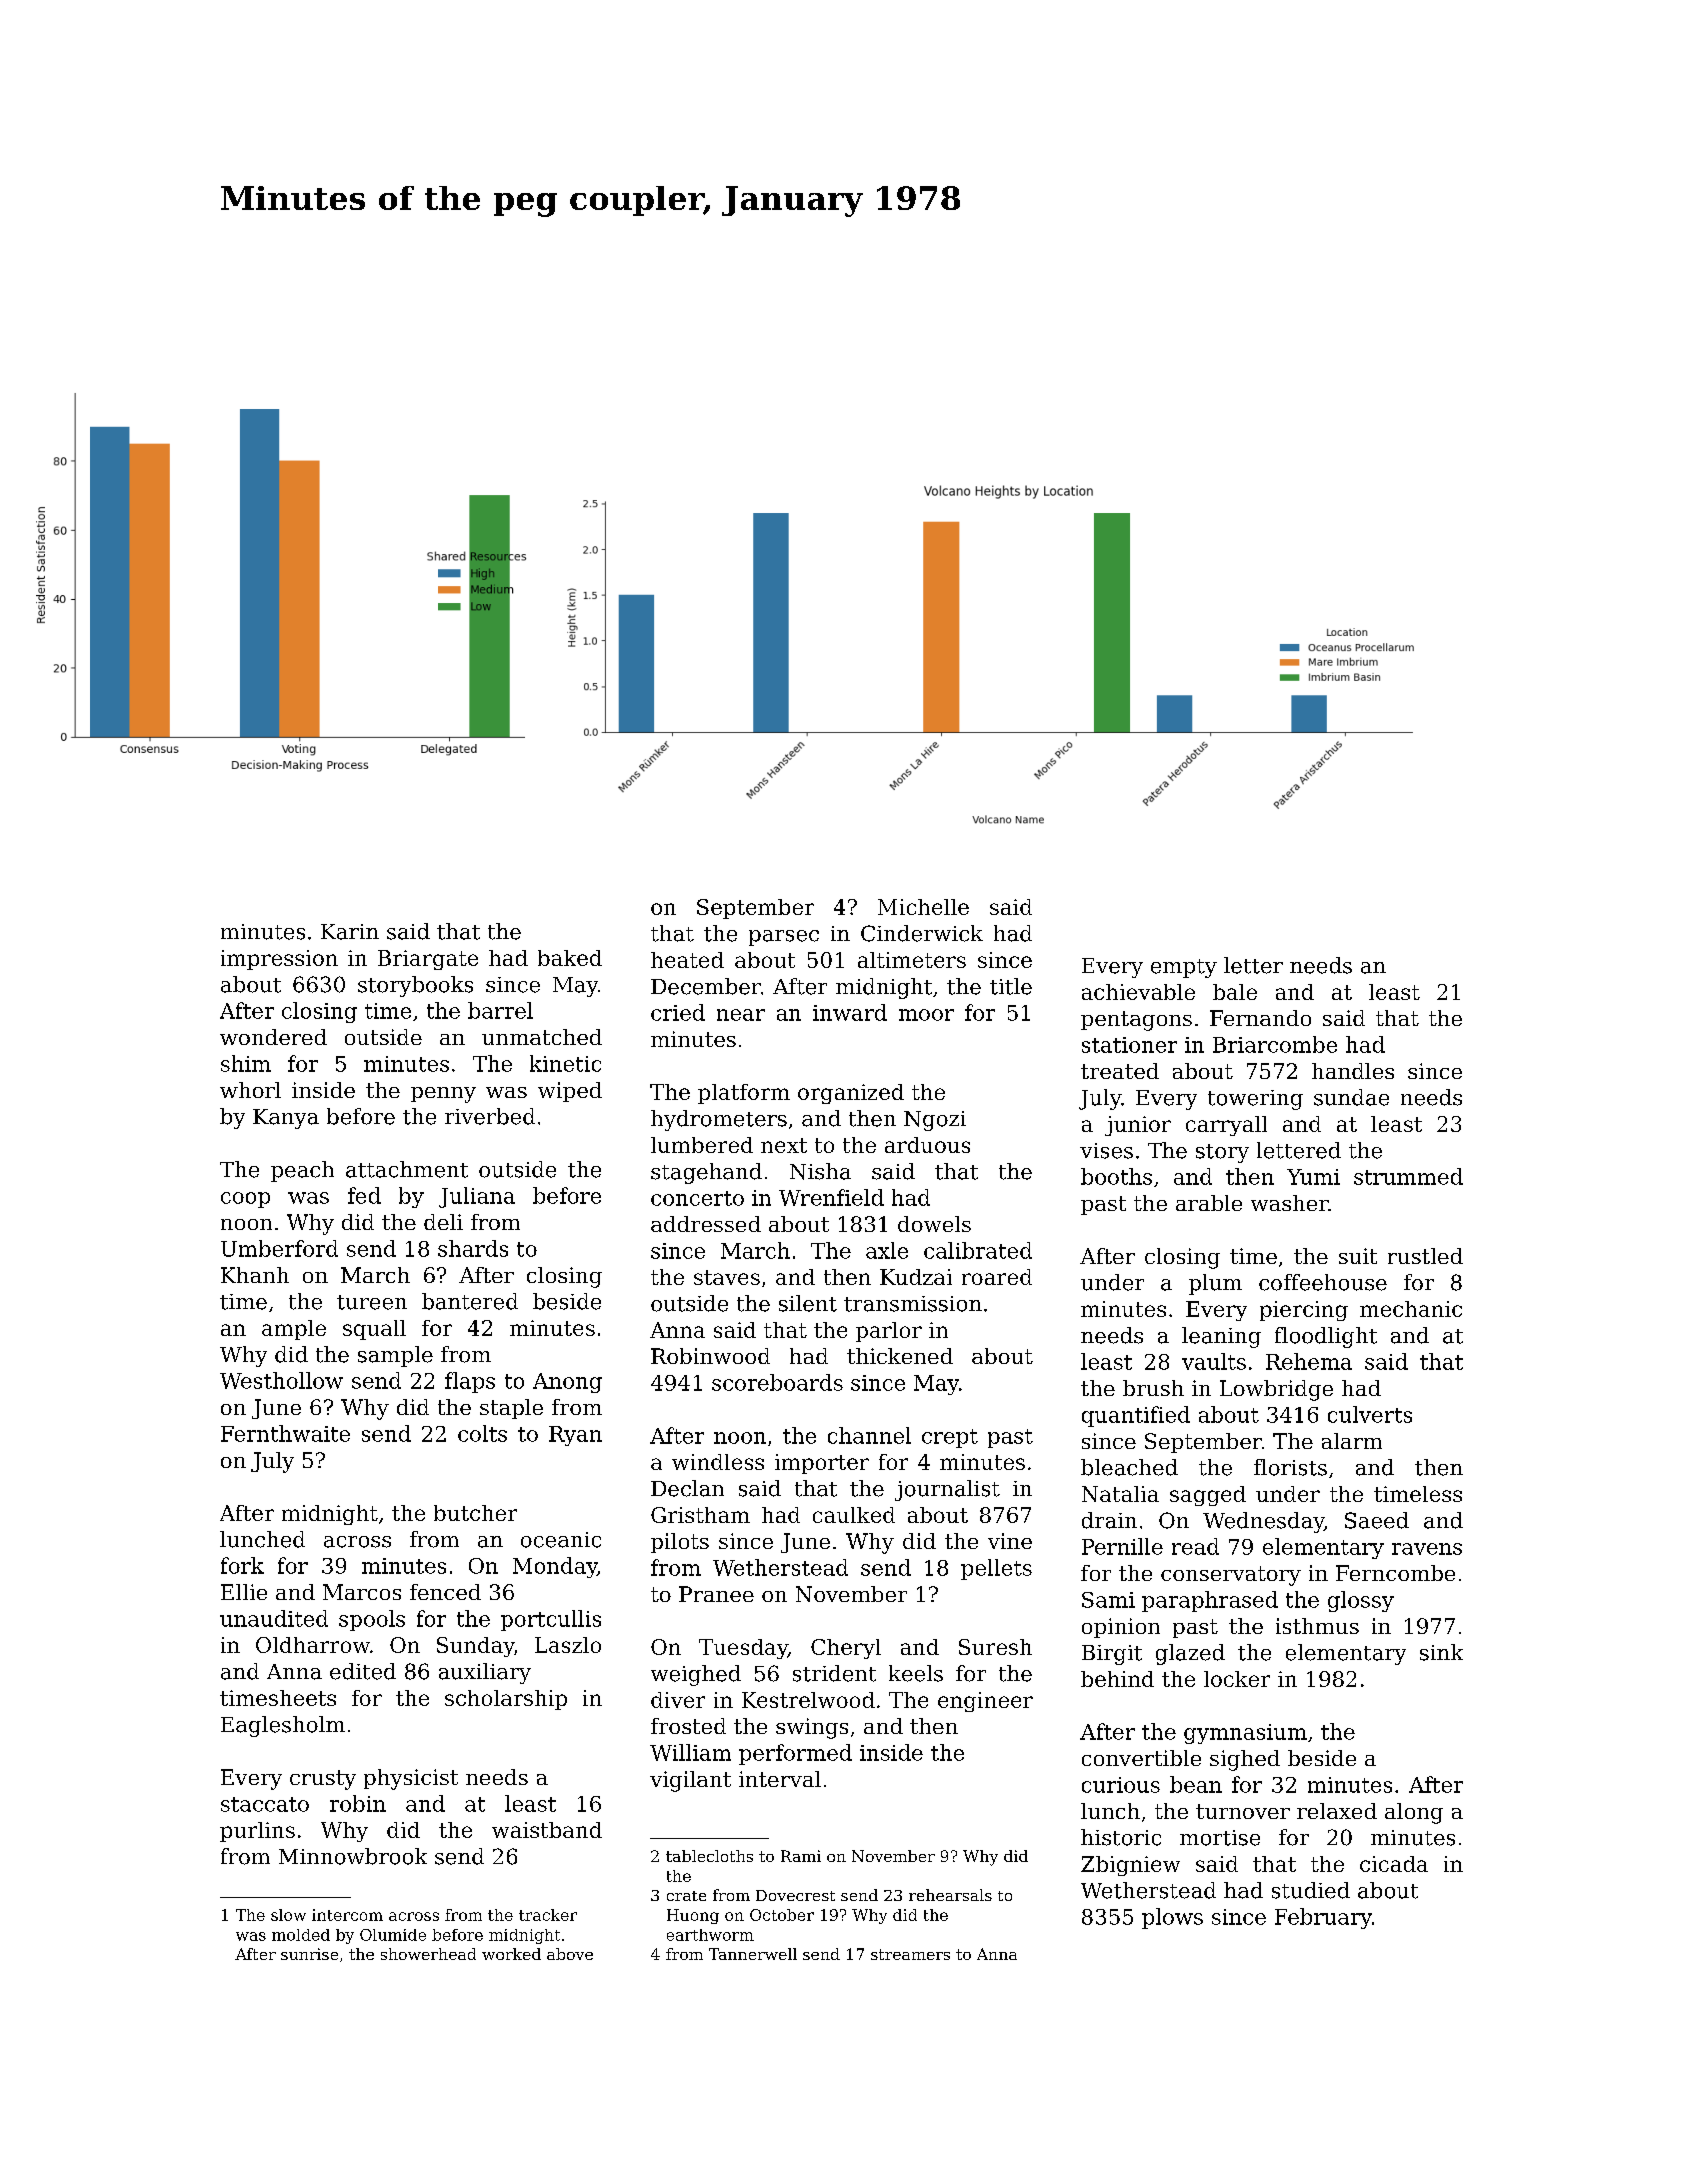 This document has height=2178, width=1683. What do you see at coordinates (1311, 1890) in the document?
I see `studied` at bounding box center [1311, 1890].
